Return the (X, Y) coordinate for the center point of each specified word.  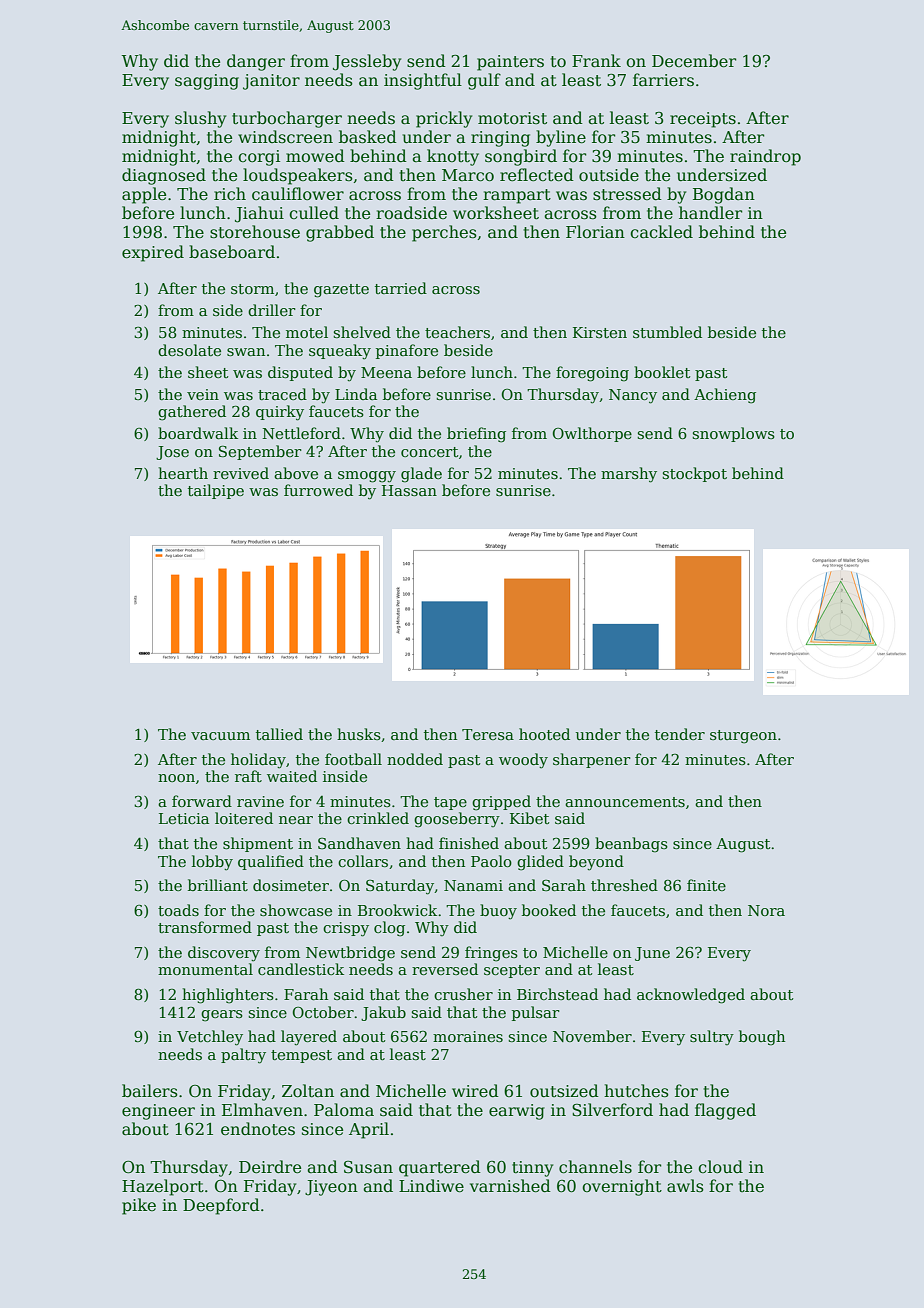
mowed (315, 156)
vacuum (220, 736)
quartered (440, 1168)
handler (710, 213)
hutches (636, 1090)
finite (706, 885)
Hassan (409, 490)
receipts (703, 120)
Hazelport (163, 1187)
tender (680, 734)
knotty (453, 157)
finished (469, 843)
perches (444, 233)
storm (252, 289)
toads (178, 910)
